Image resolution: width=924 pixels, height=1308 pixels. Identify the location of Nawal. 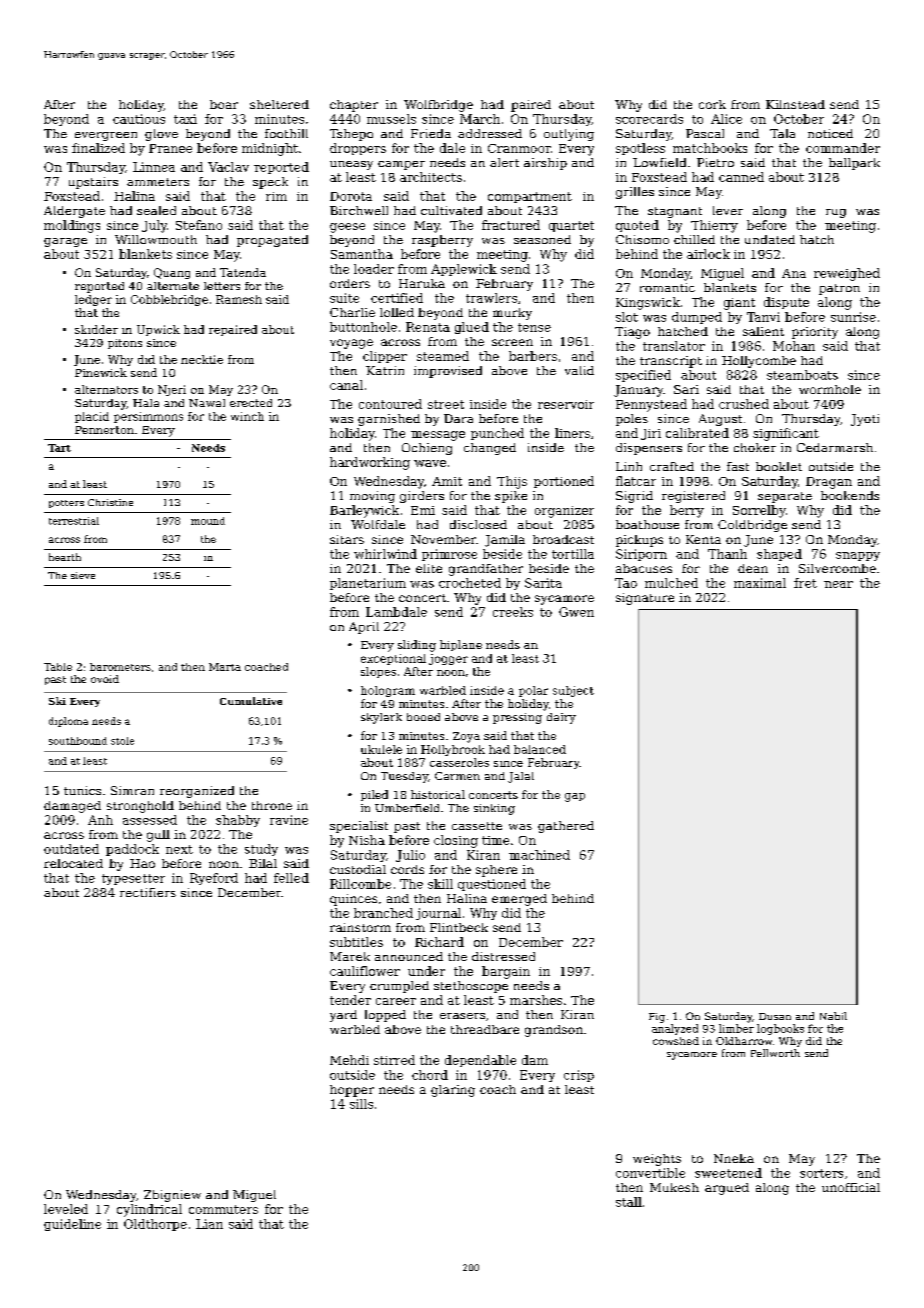
(207, 403).
